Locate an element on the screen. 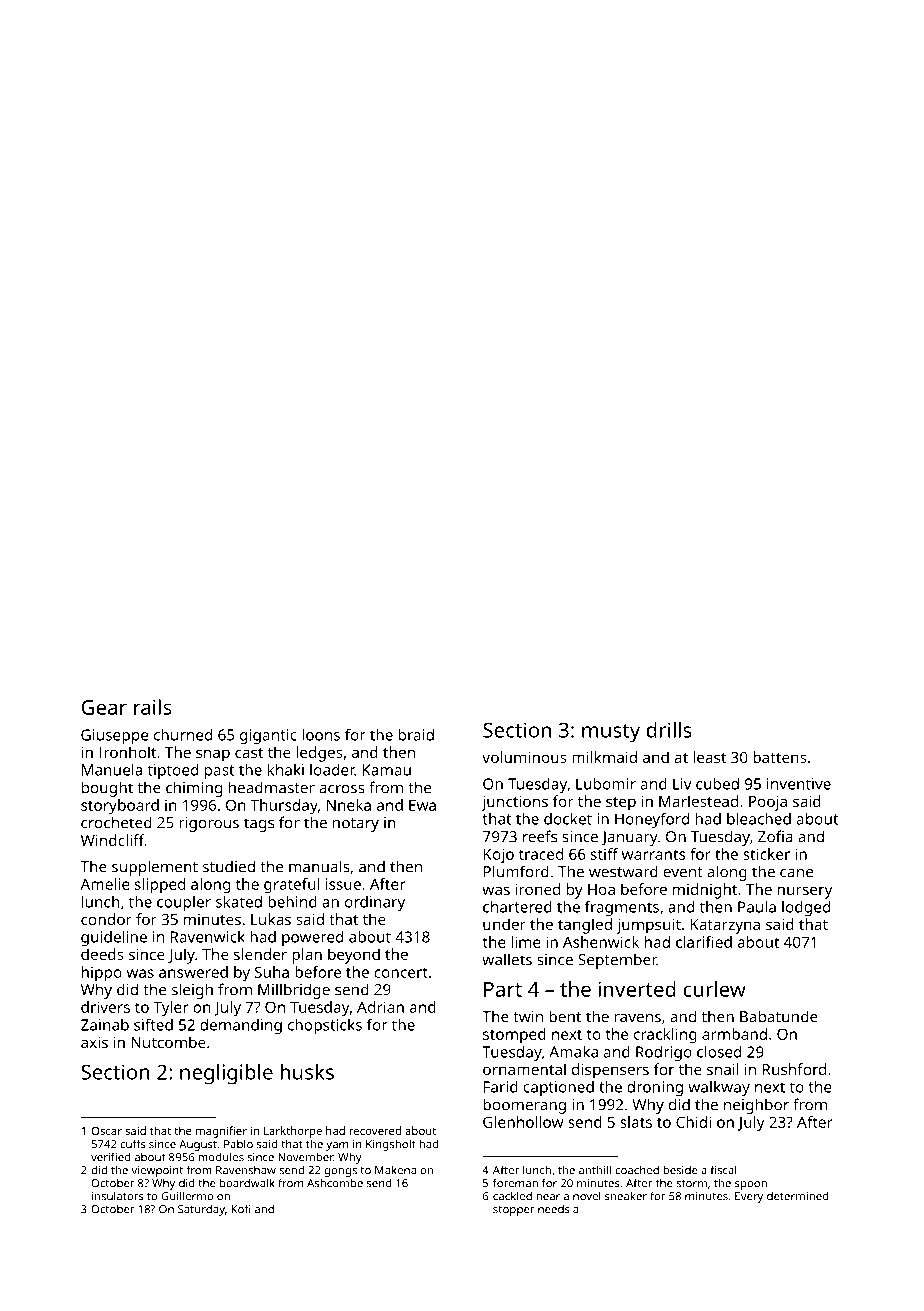 The height and width of the screenshot is (1311, 924). Zofia is located at coordinates (775, 836).
